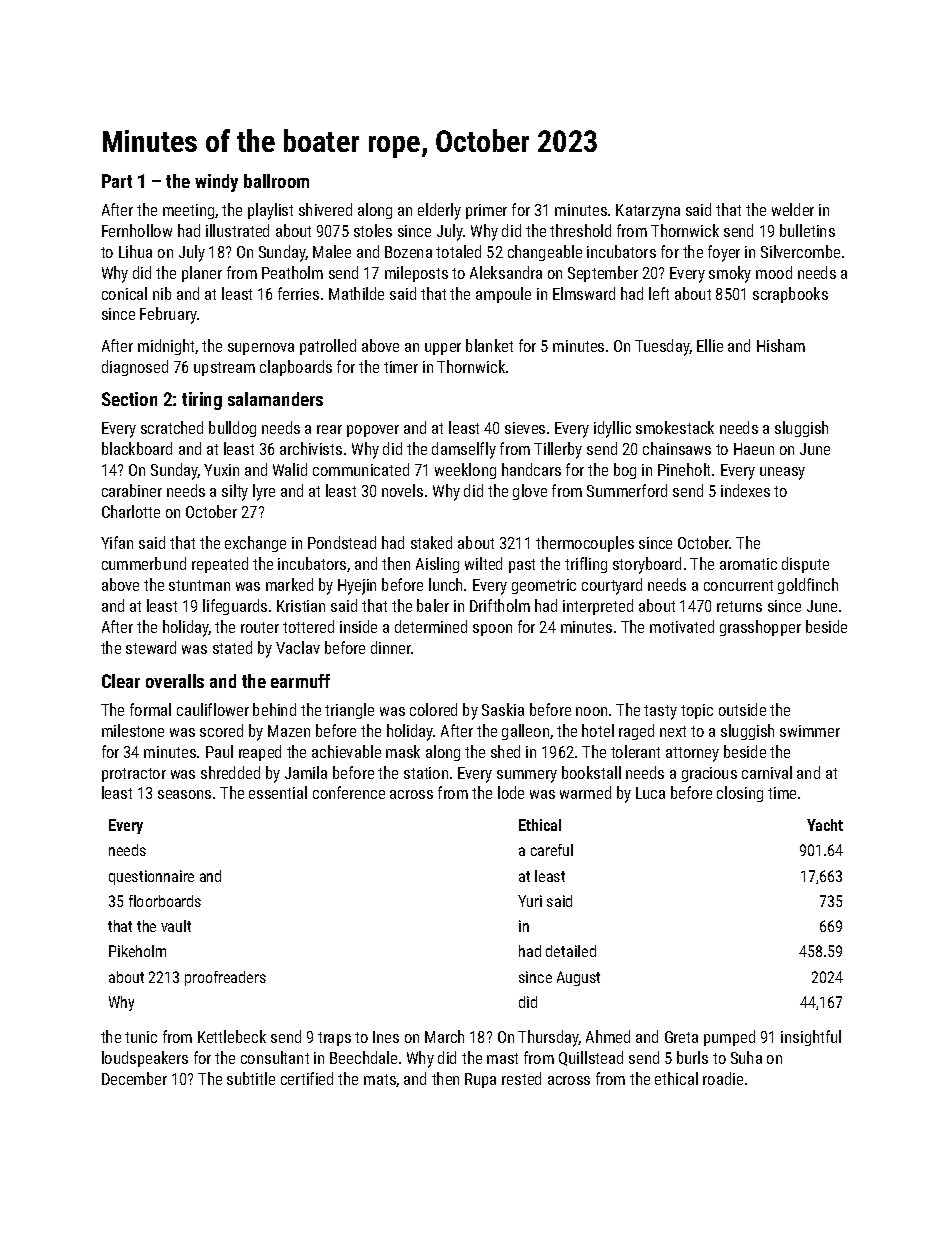  Describe the element at coordinates (585, 792) in the screenshot. I see `warmed` at that location.
